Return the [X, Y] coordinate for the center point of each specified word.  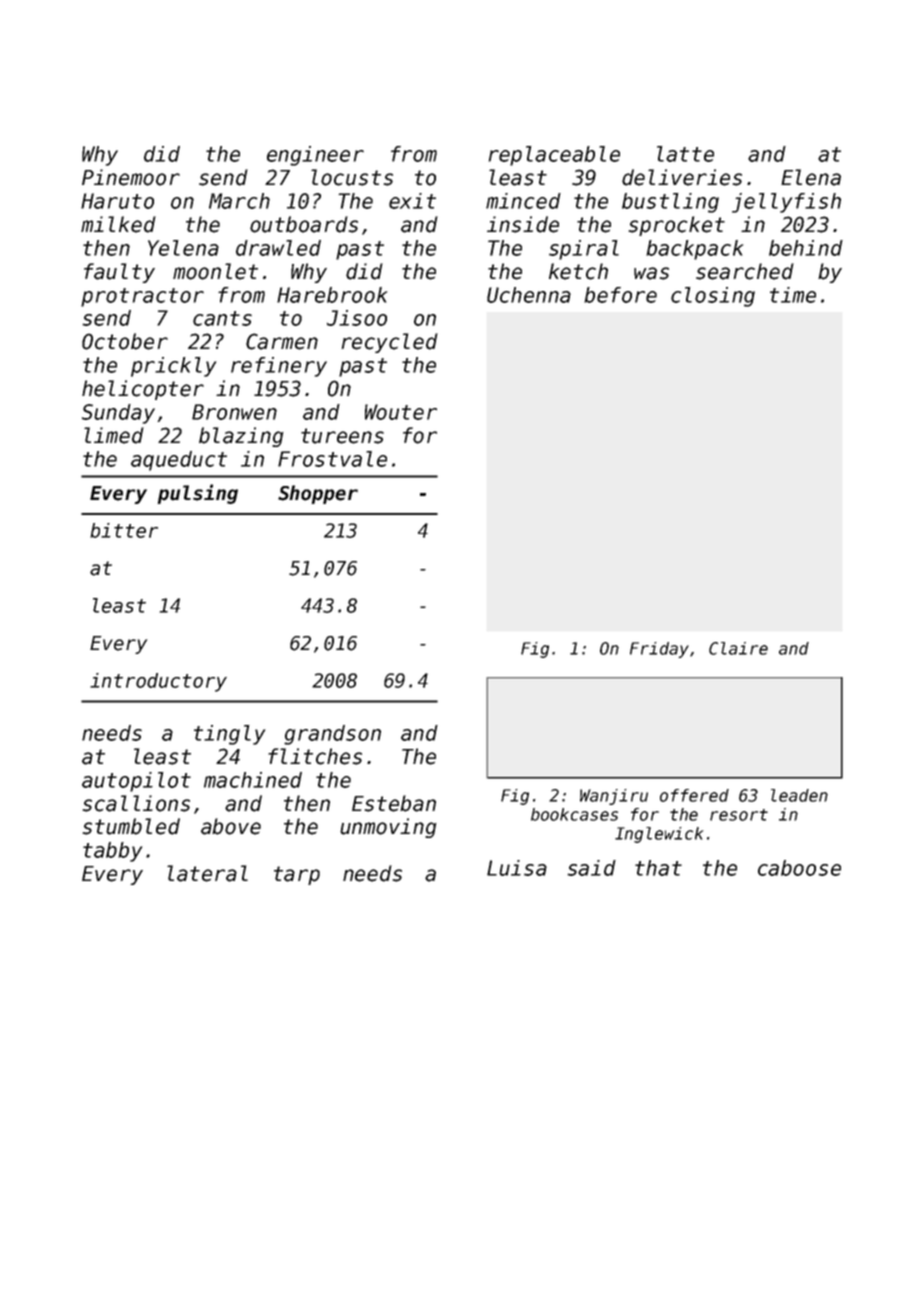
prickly [173, 367]
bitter [124, 530]
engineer [315, 156]
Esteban [394, 803]
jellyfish [786, 203]
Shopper [318, 494]
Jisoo [357, 318]
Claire [738, 648]
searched [745, 271]
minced [523, 201]
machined [253, 780]
